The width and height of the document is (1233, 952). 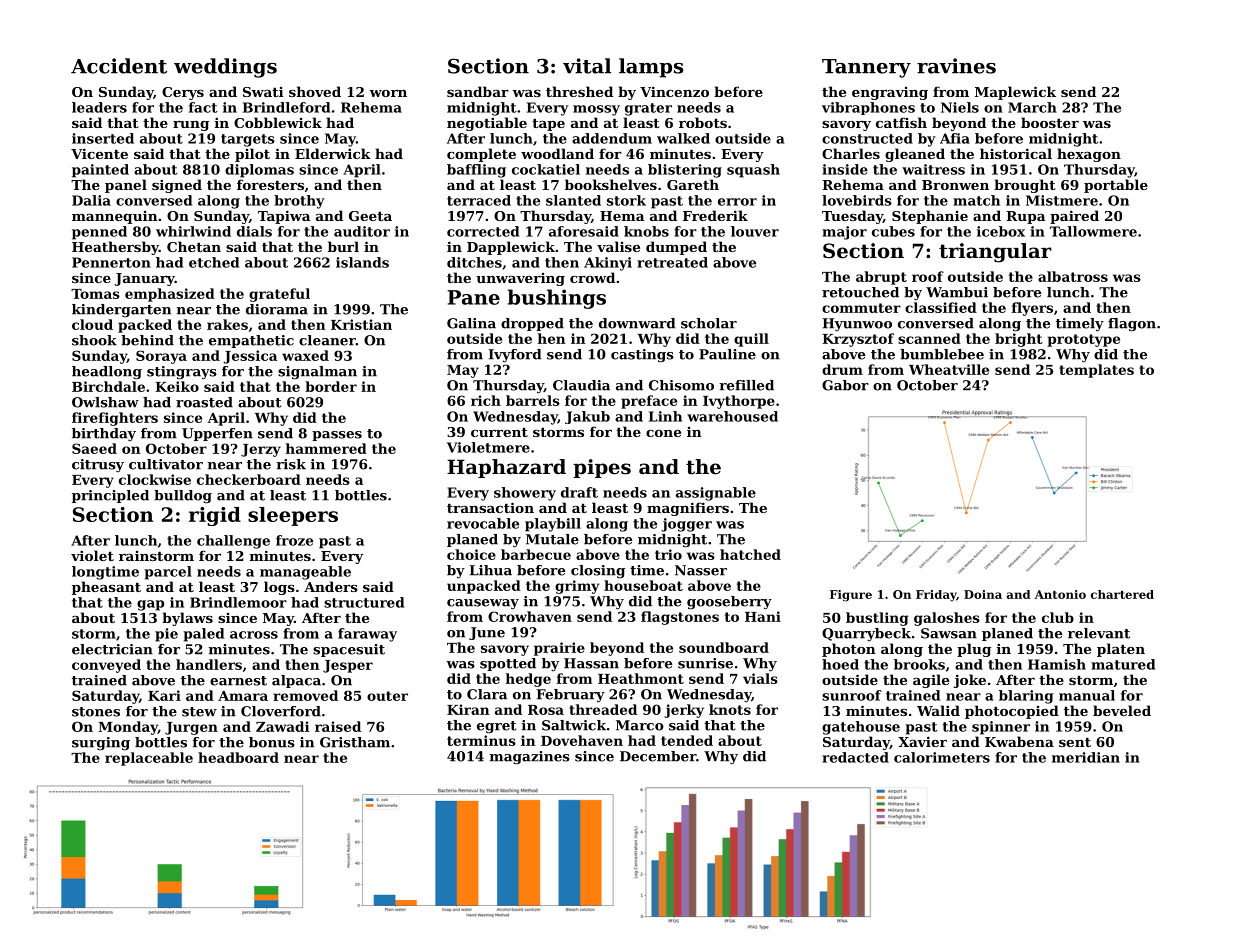 I want to click on bustling, so click(x=877, y=619).
